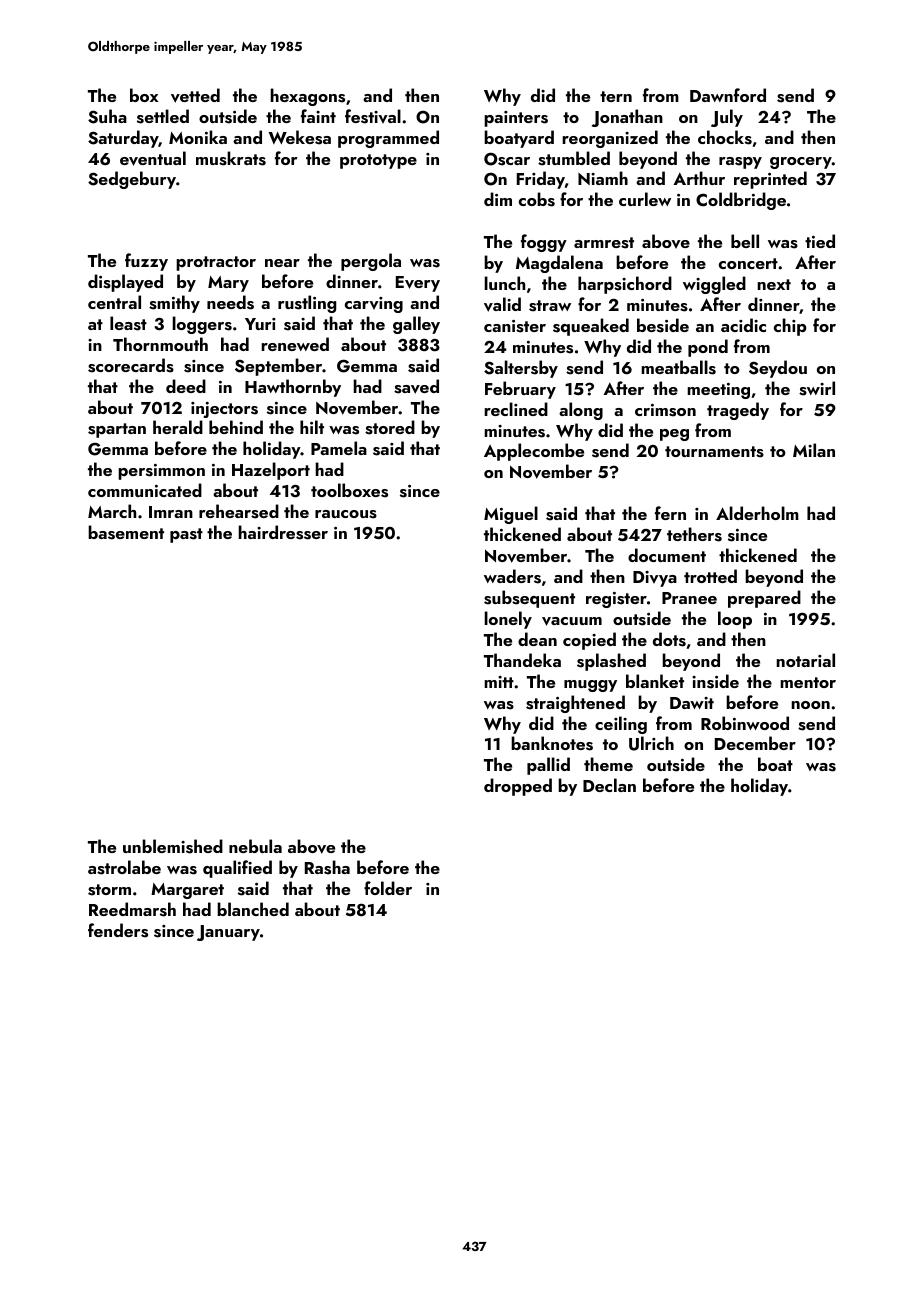 The height and width of the document is (1314, 924). What do you see at coordinates (499, 682) in the document?
I see `mitt` at bounding box center [499, 682].
